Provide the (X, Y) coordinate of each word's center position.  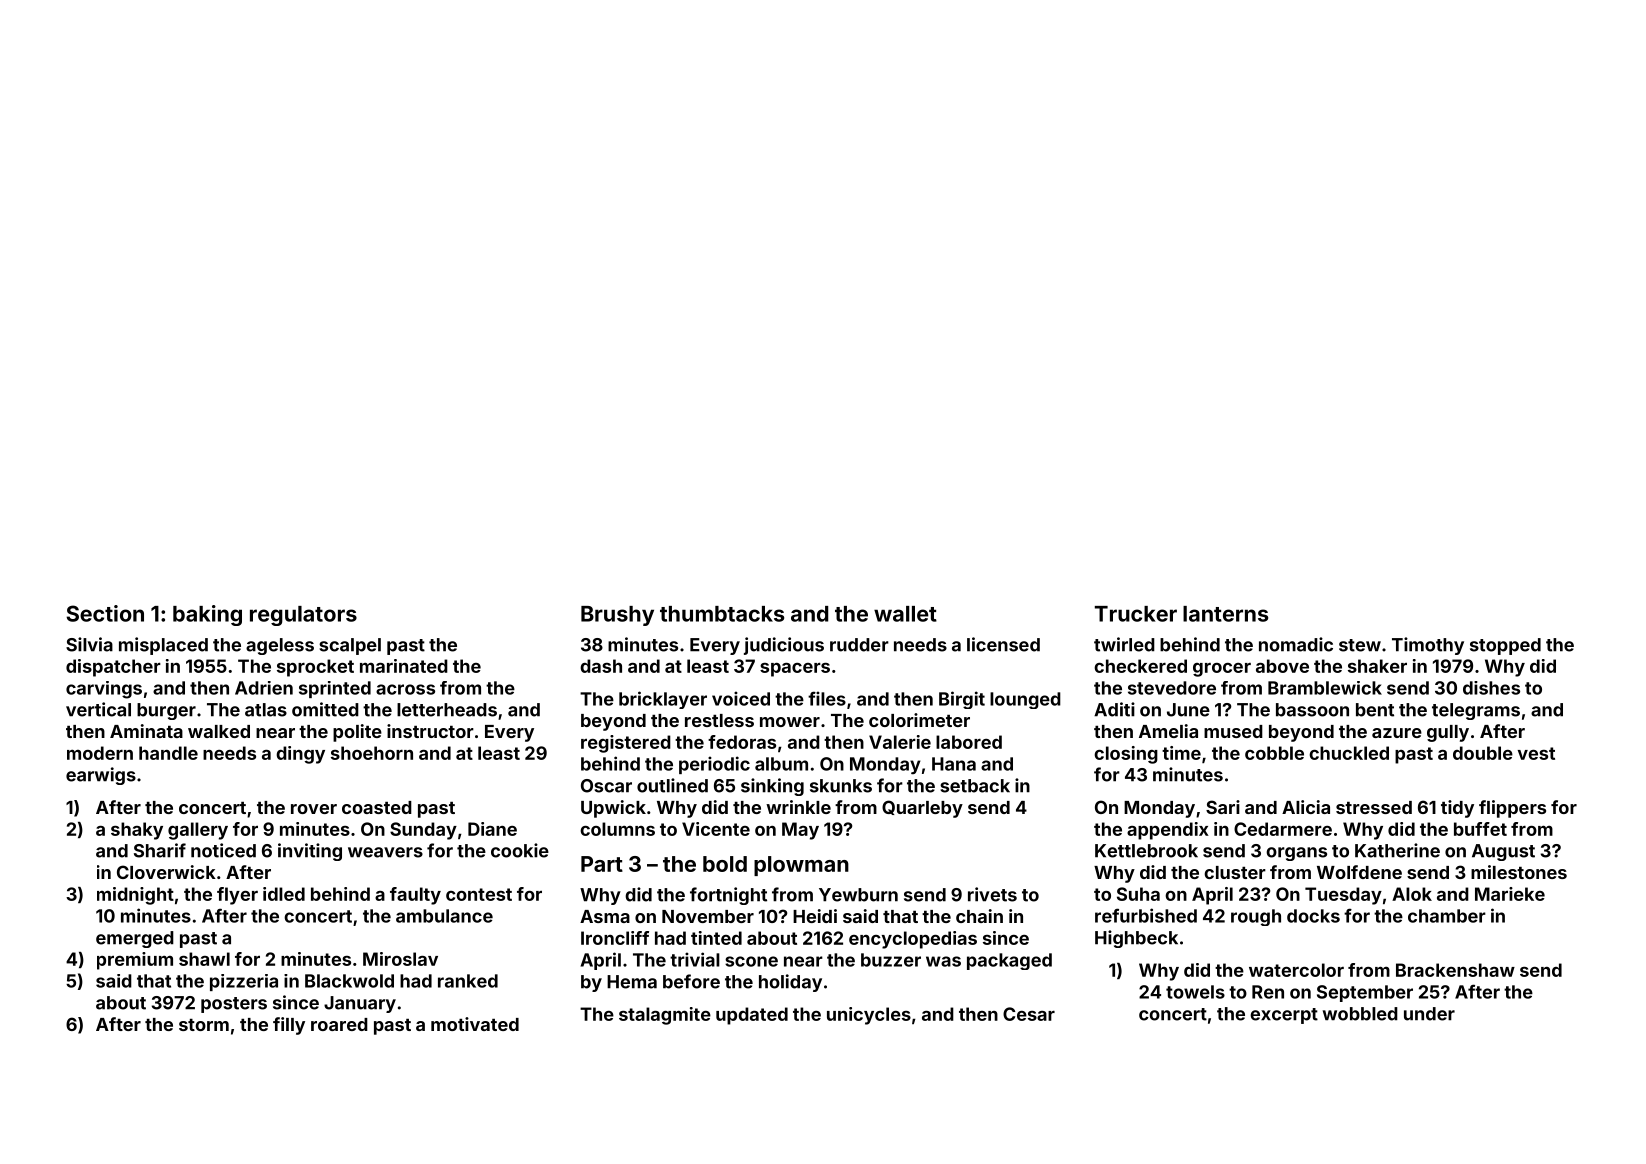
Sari (1223, 807)
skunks (841, 786)
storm (204, 1025)
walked (219, 731)
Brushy (617, 616)
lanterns (1225, 614)
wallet (905, 614)
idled (284, 894)
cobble (1274, 753)
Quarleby (922, 809)
